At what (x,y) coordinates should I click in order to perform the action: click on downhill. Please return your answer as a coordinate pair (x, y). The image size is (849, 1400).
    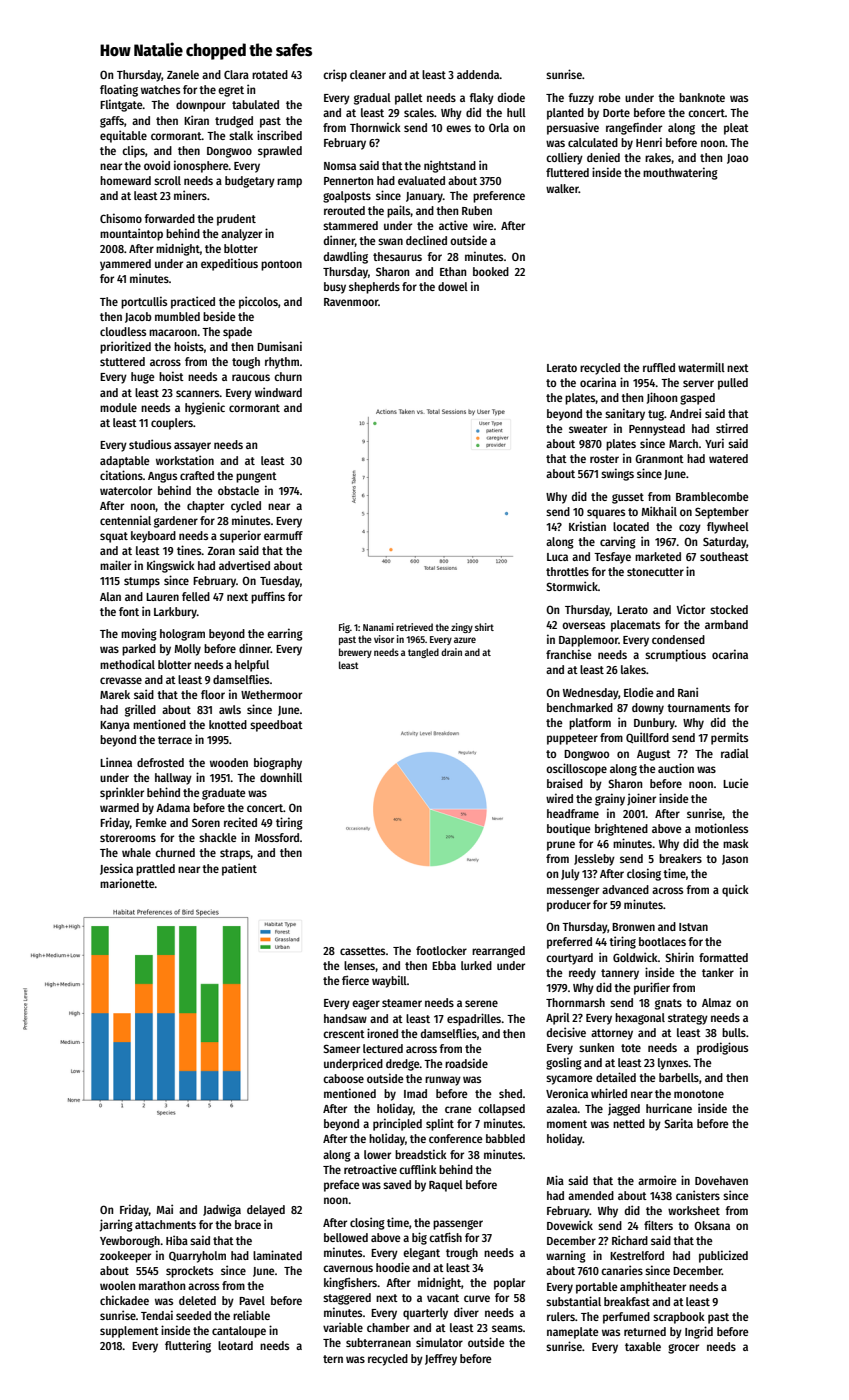
    Looking at the image, I should click on (281, 777).
